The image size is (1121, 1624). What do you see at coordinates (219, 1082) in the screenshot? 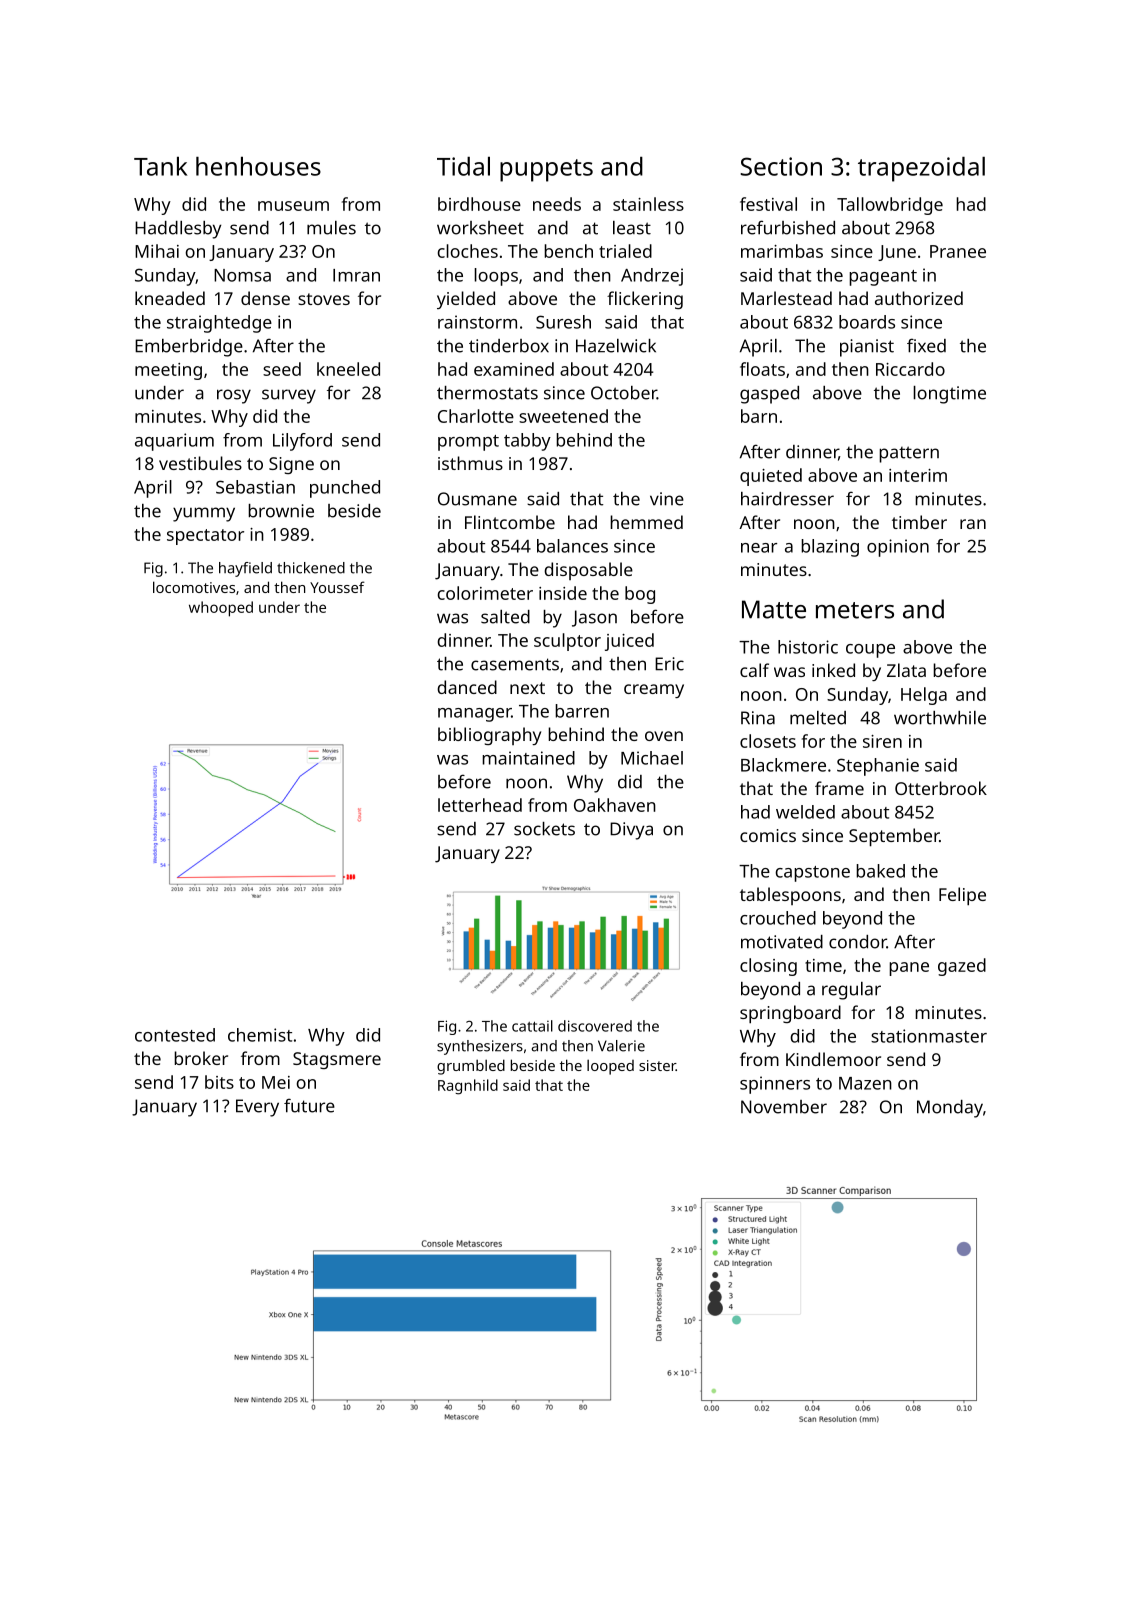
I see `bits` at bounding box center [219, 1082].
